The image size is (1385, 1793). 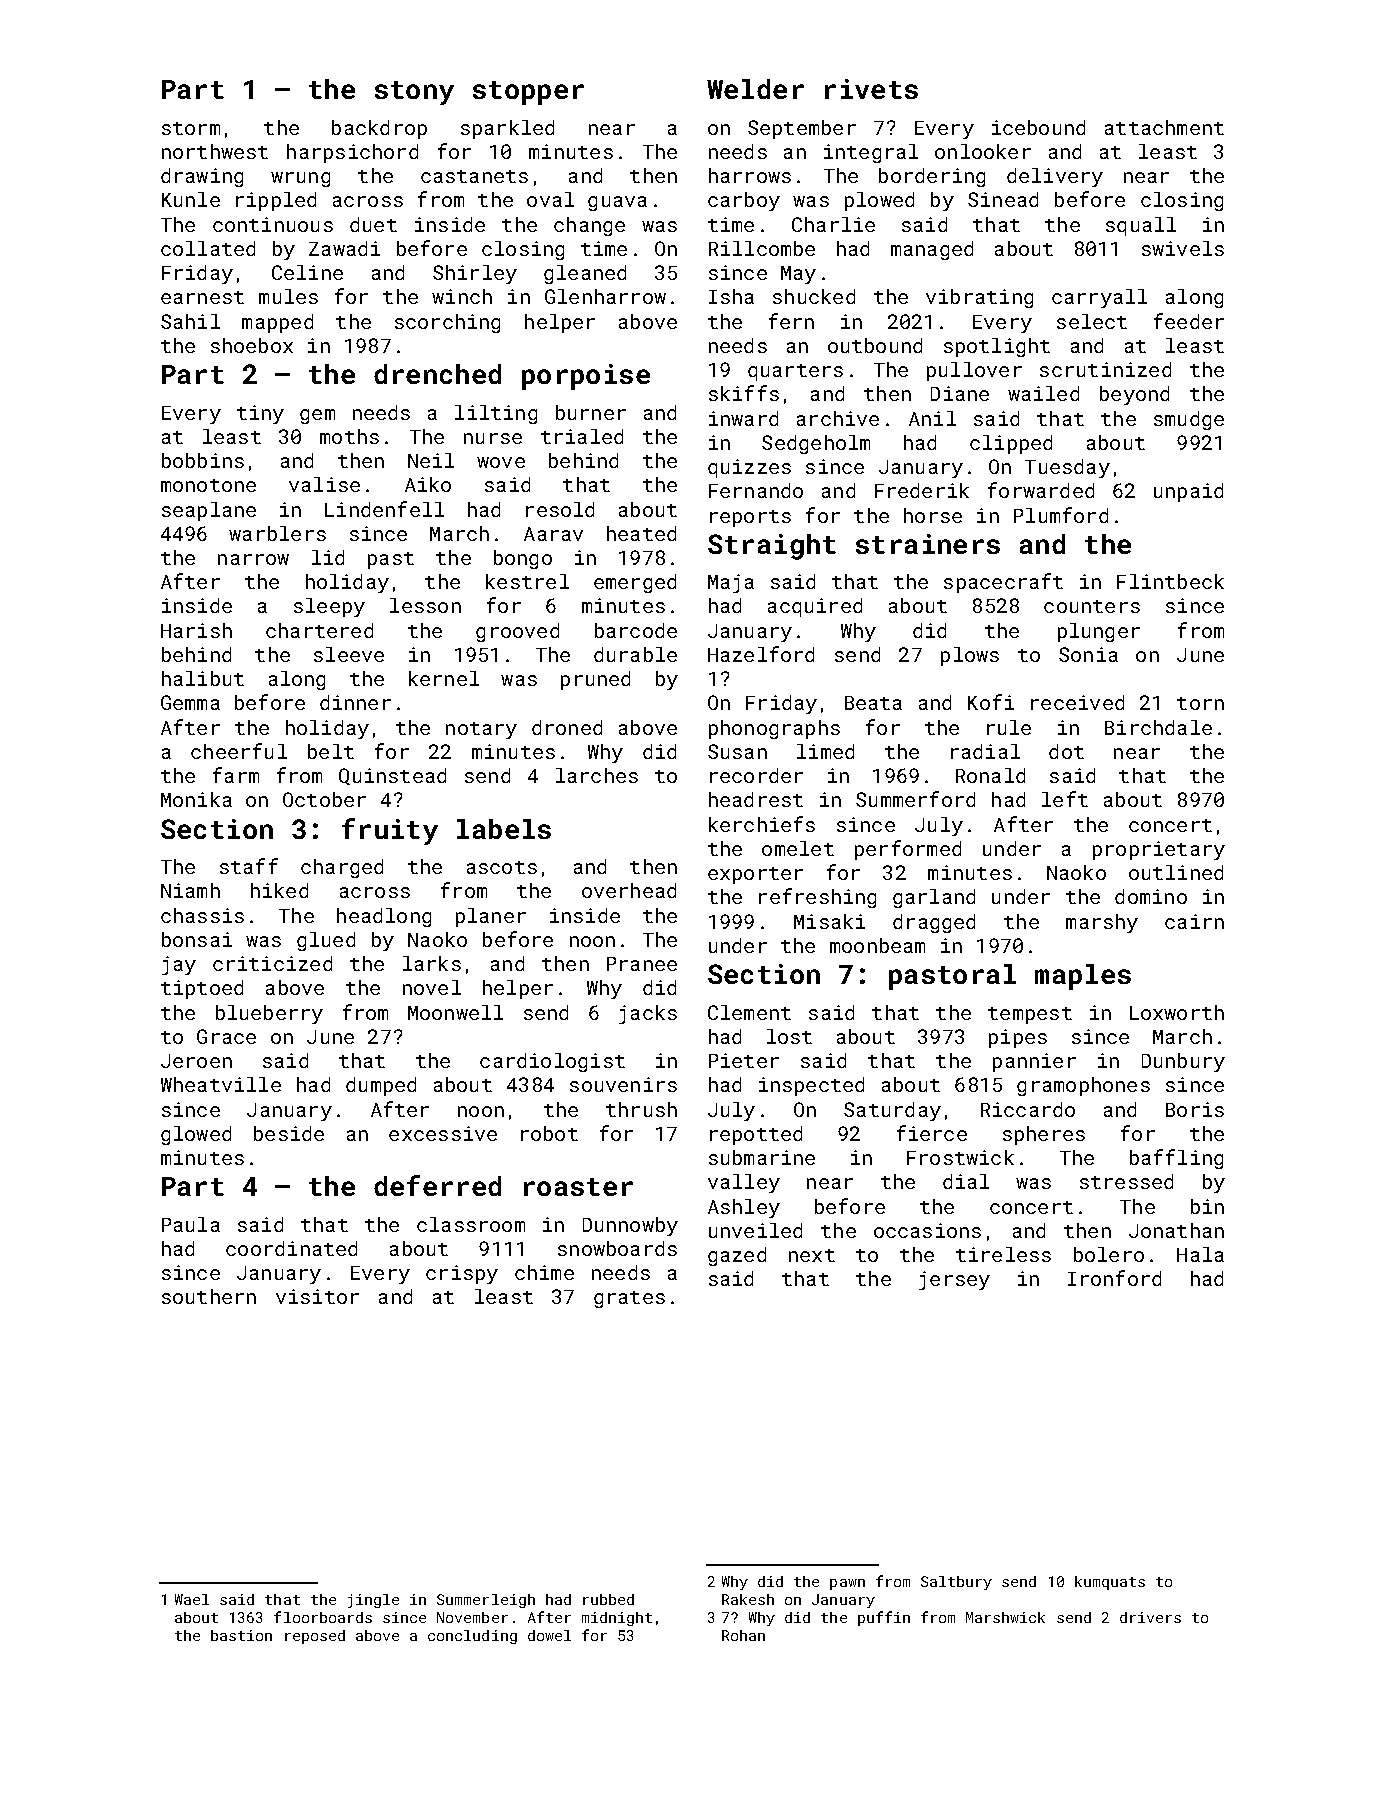 I want to click on beyond, so click(x=1134, y=395).
